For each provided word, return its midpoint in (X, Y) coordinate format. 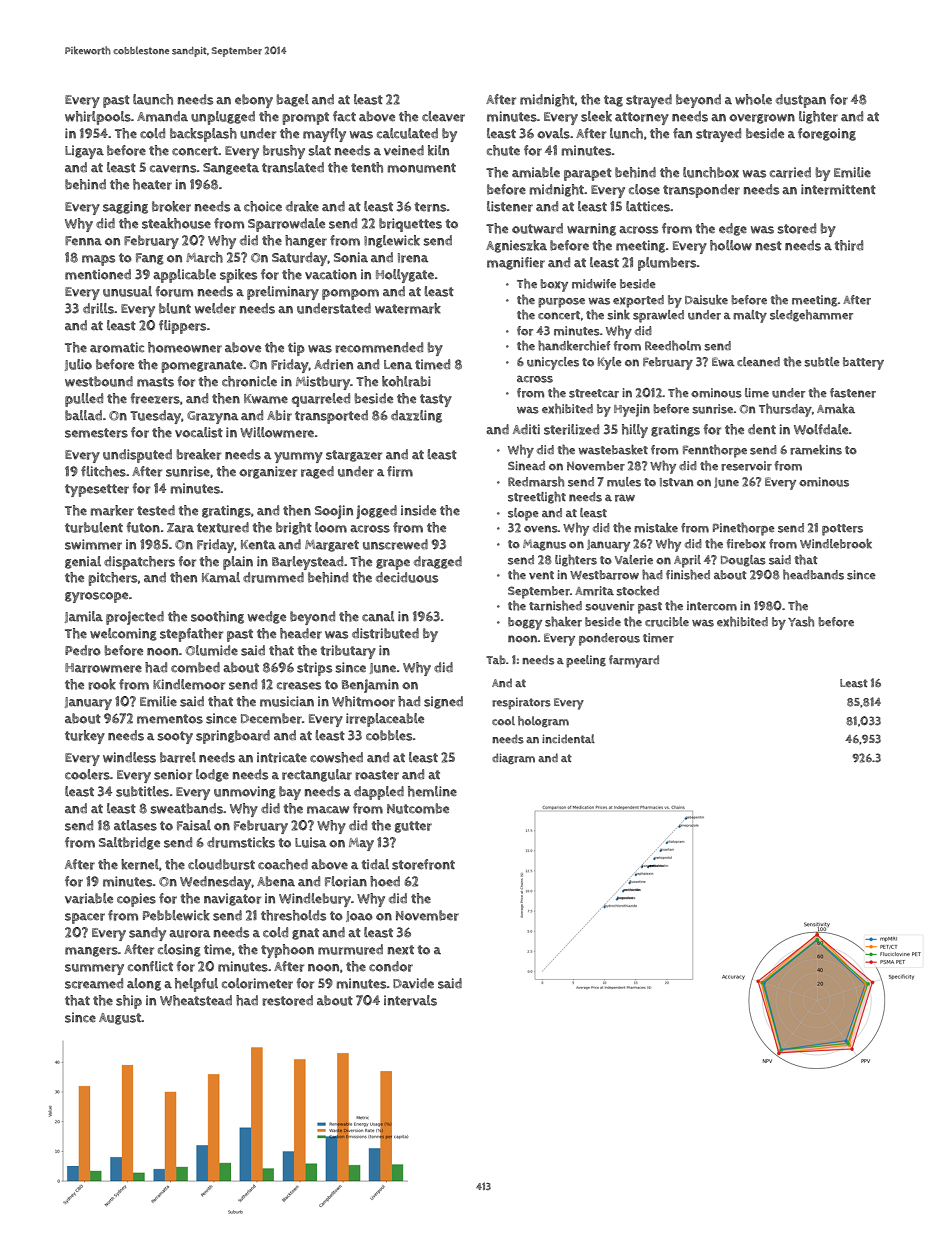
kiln (438, 150)
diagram (513, 758)
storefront (423, 864)
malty (750, 316)
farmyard (634, 661)
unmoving (245, 792)
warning (591, 229)
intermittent (838, 189)
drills (98, 308)
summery (94, 969)
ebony (254, 101)
